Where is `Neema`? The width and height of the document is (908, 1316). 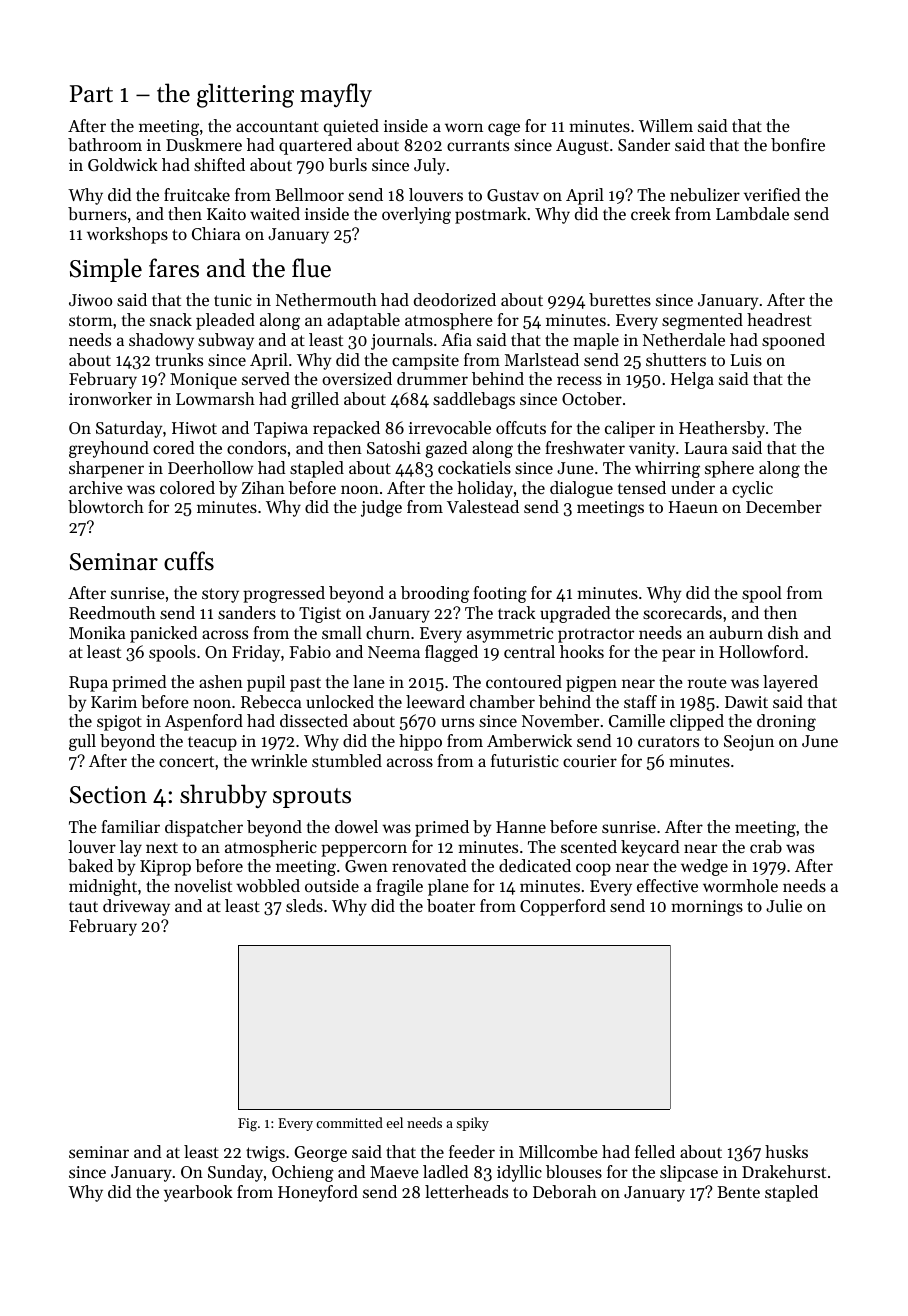
Neema is located at coordinates (394, 652).
